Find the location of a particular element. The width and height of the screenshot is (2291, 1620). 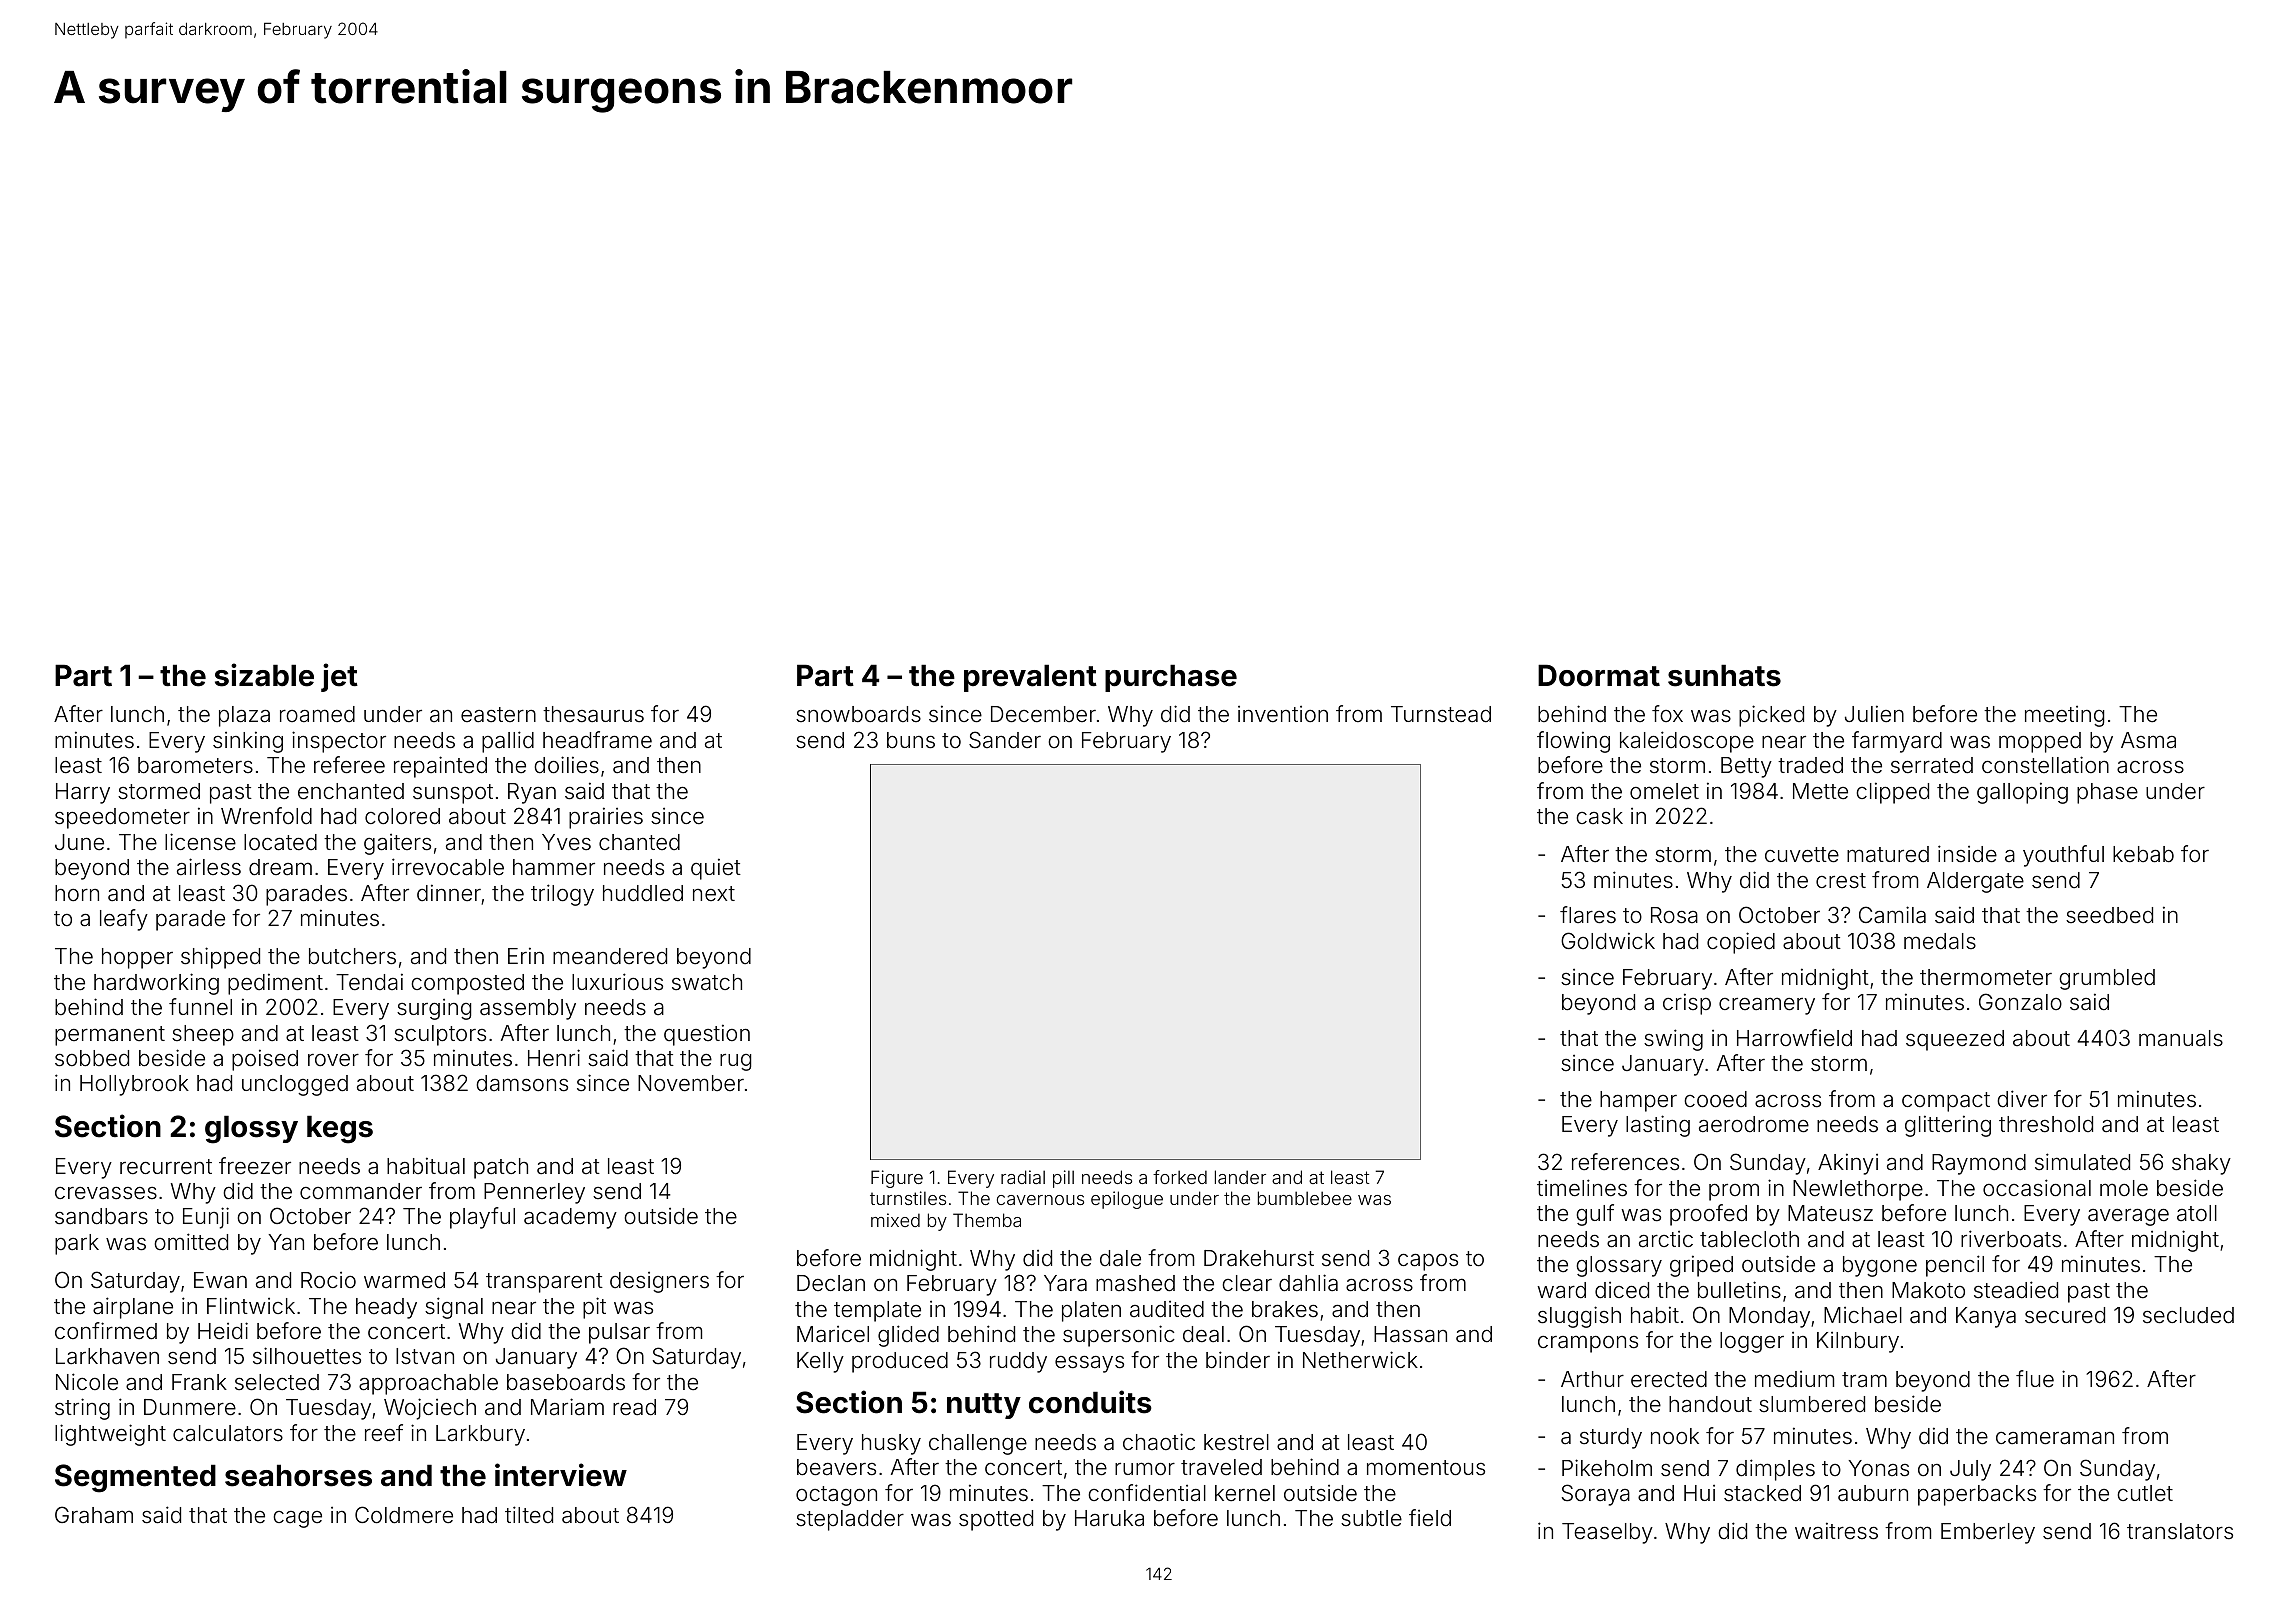

barometers is located at coordinates (195, 765).
